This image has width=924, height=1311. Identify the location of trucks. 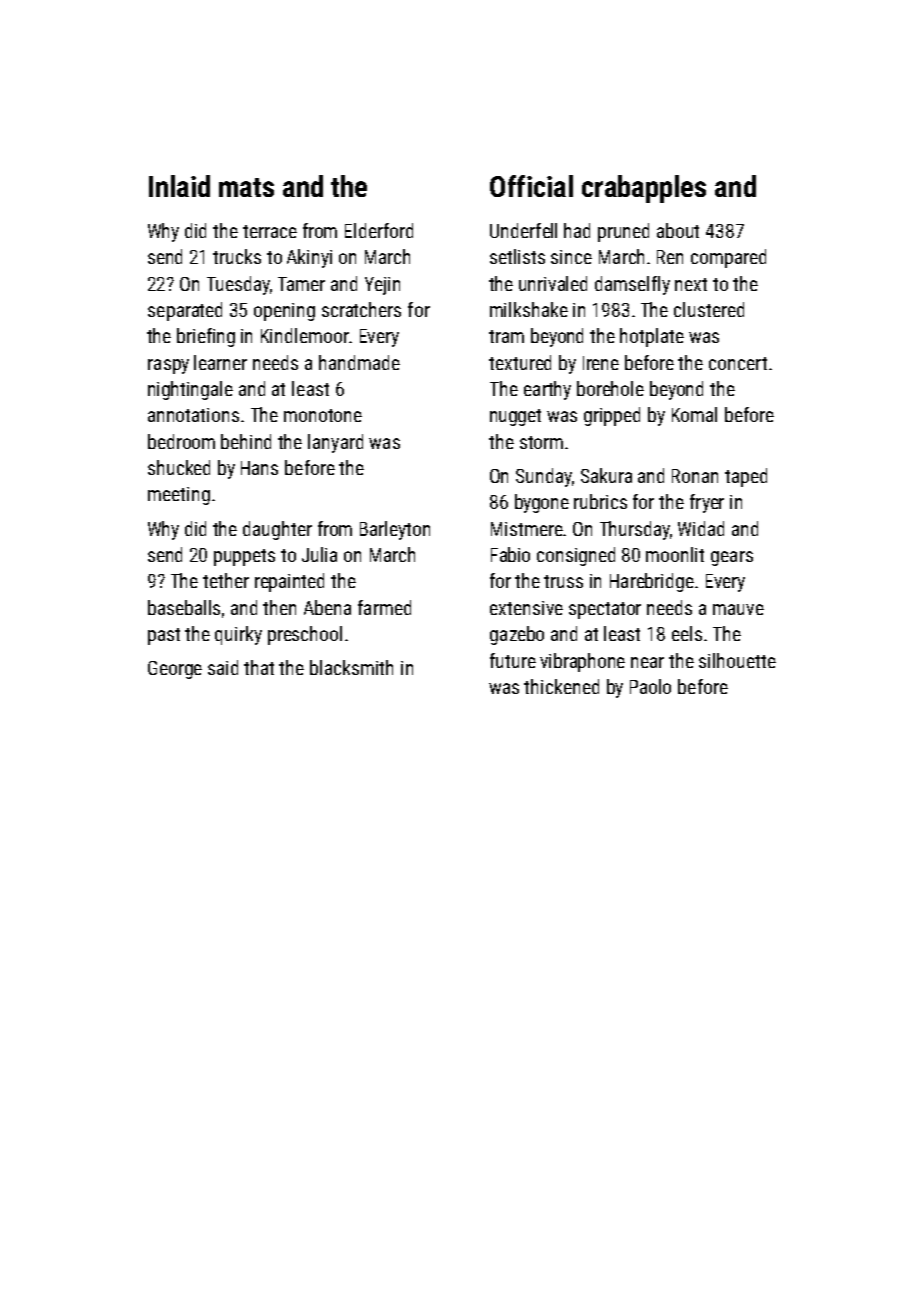
(237, 256).
